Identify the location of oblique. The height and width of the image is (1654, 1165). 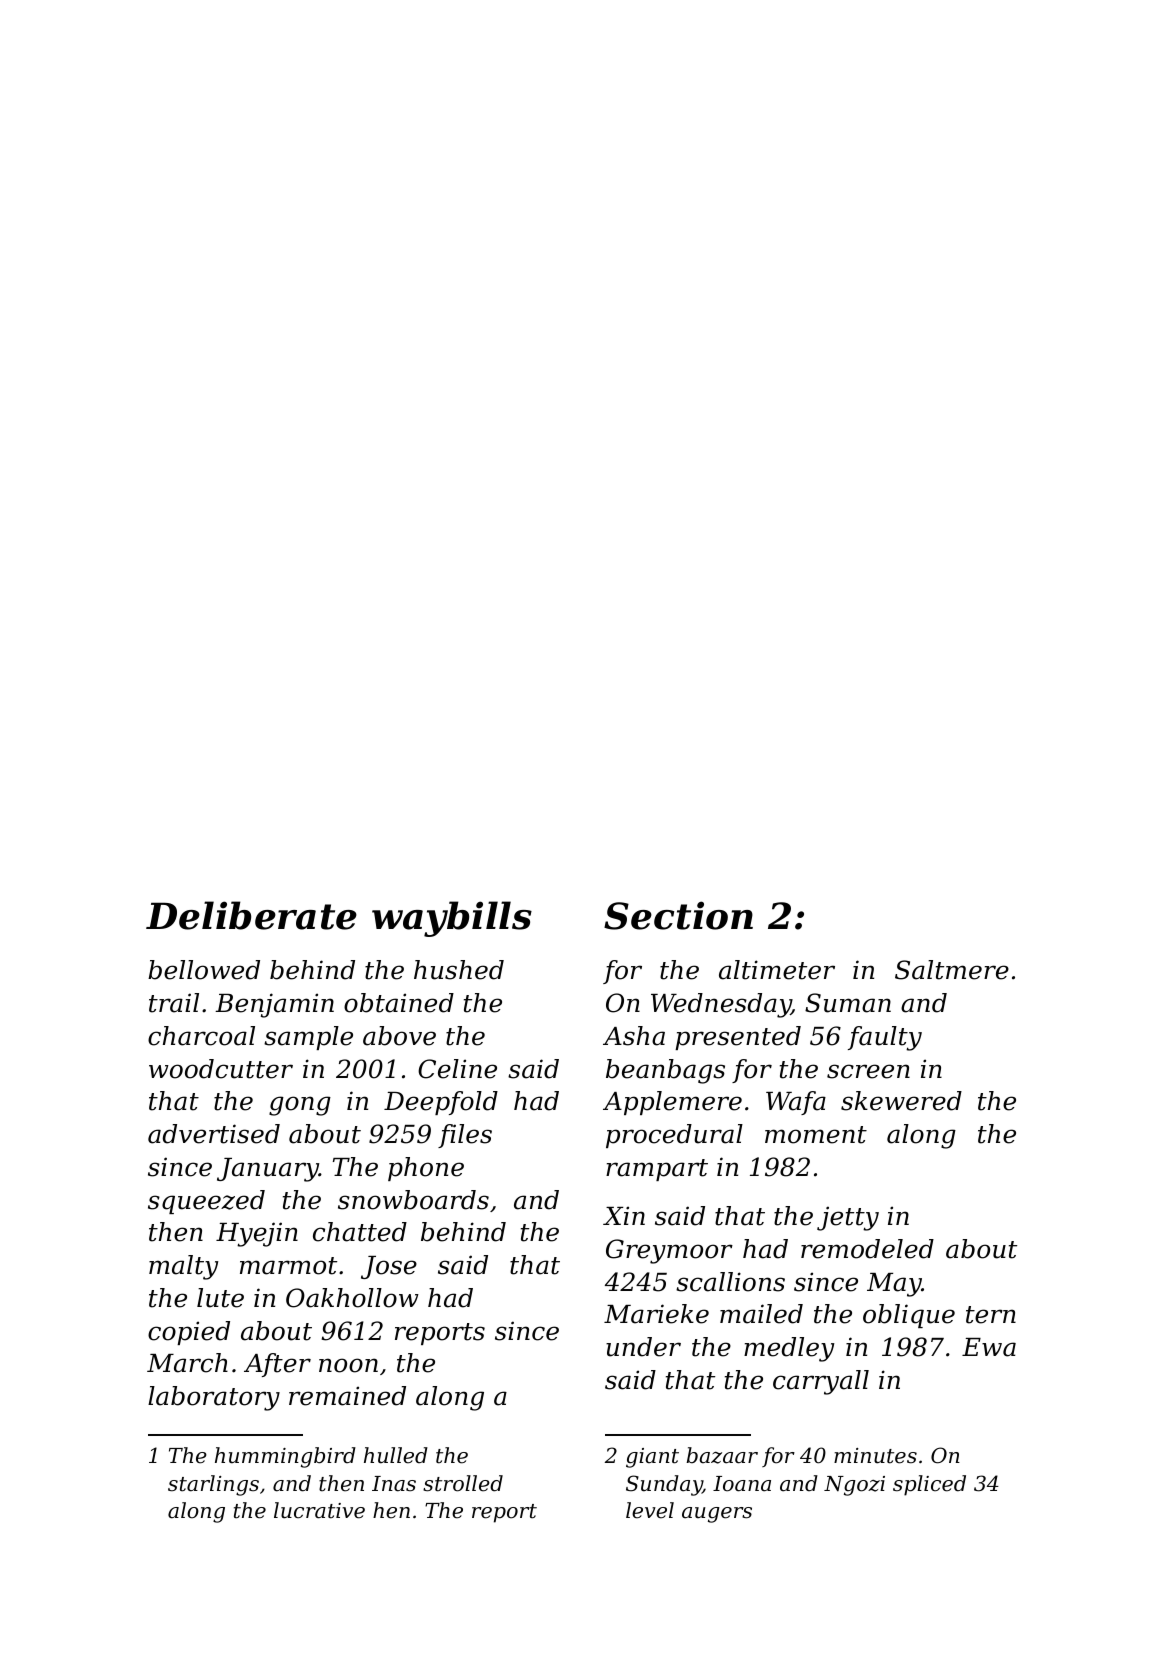
(909, 1316).
